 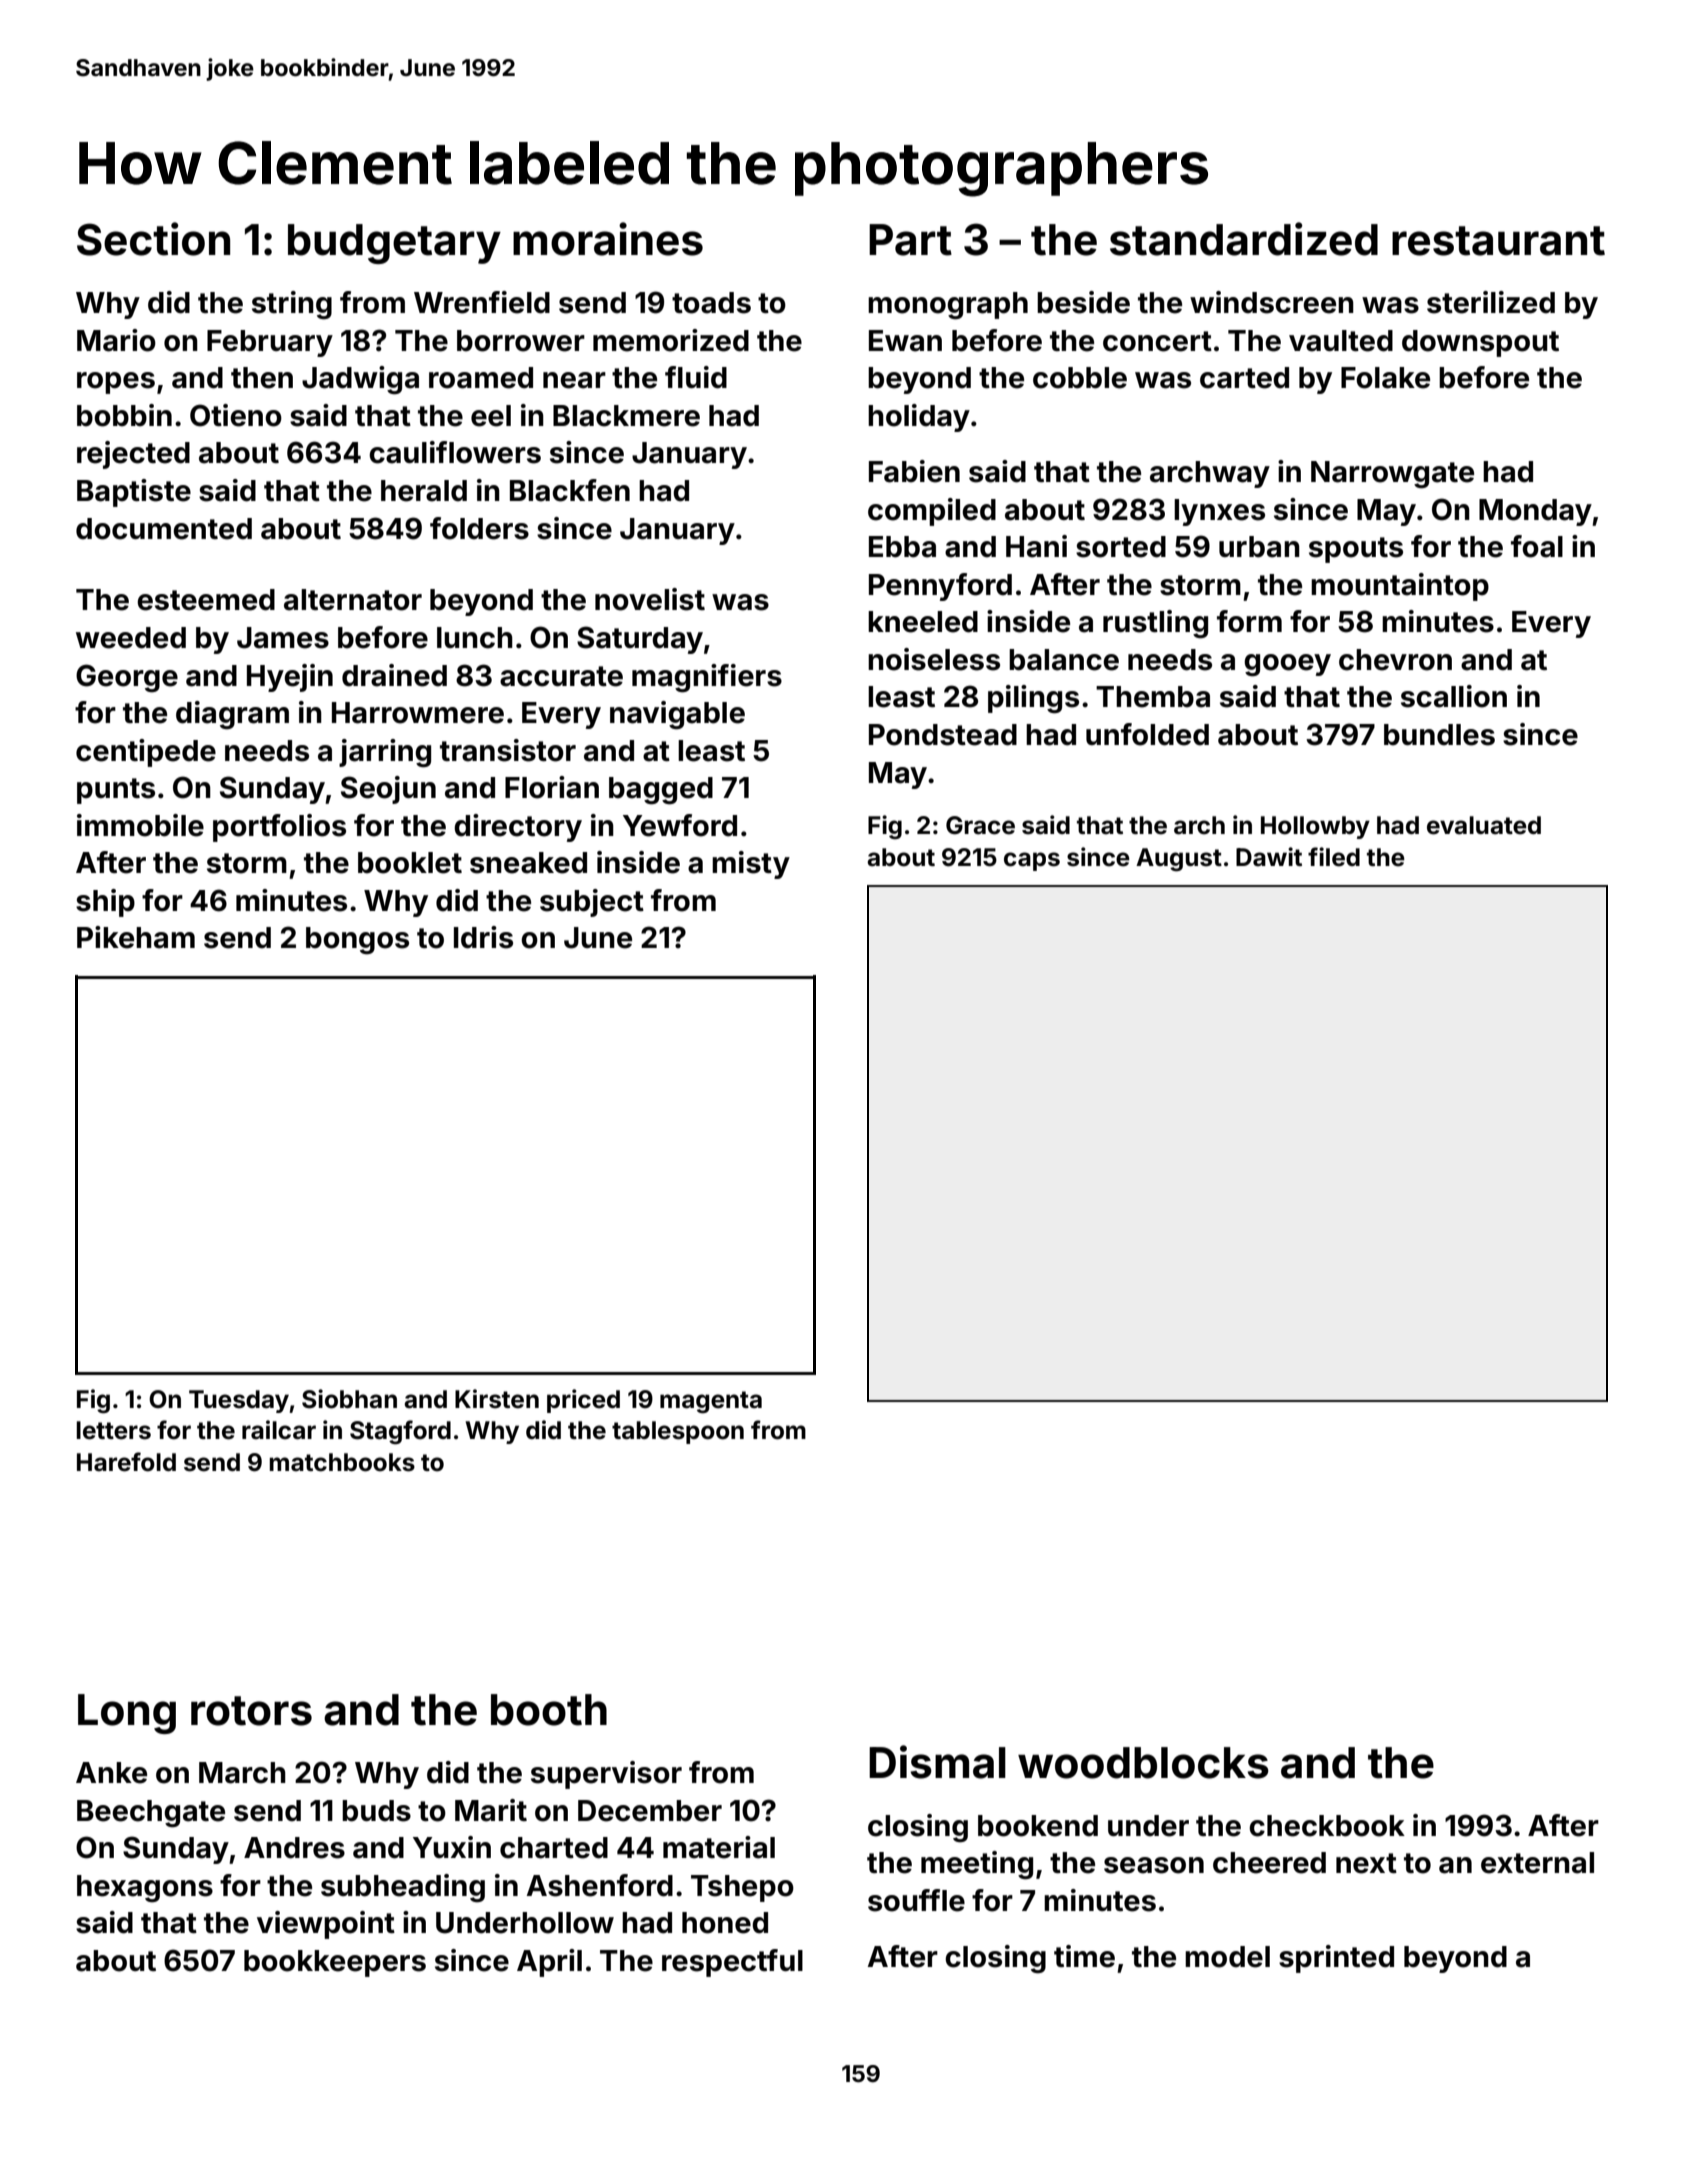 I want to click on budgetary, so click(x=394, y=244).
